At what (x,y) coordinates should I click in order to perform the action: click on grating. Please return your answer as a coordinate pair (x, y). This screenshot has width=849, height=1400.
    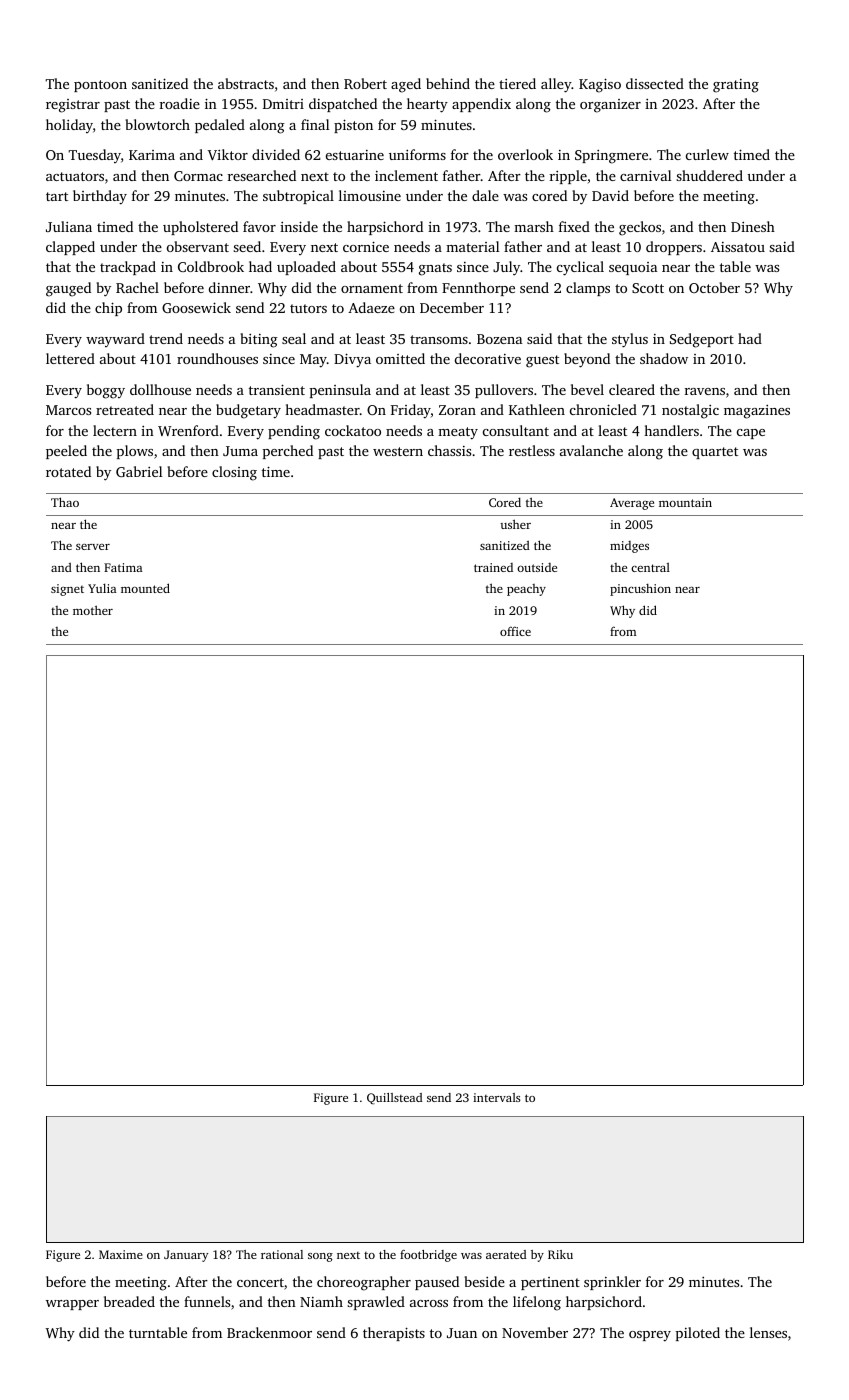
    Looking at the image, I should click on (736, 86).
